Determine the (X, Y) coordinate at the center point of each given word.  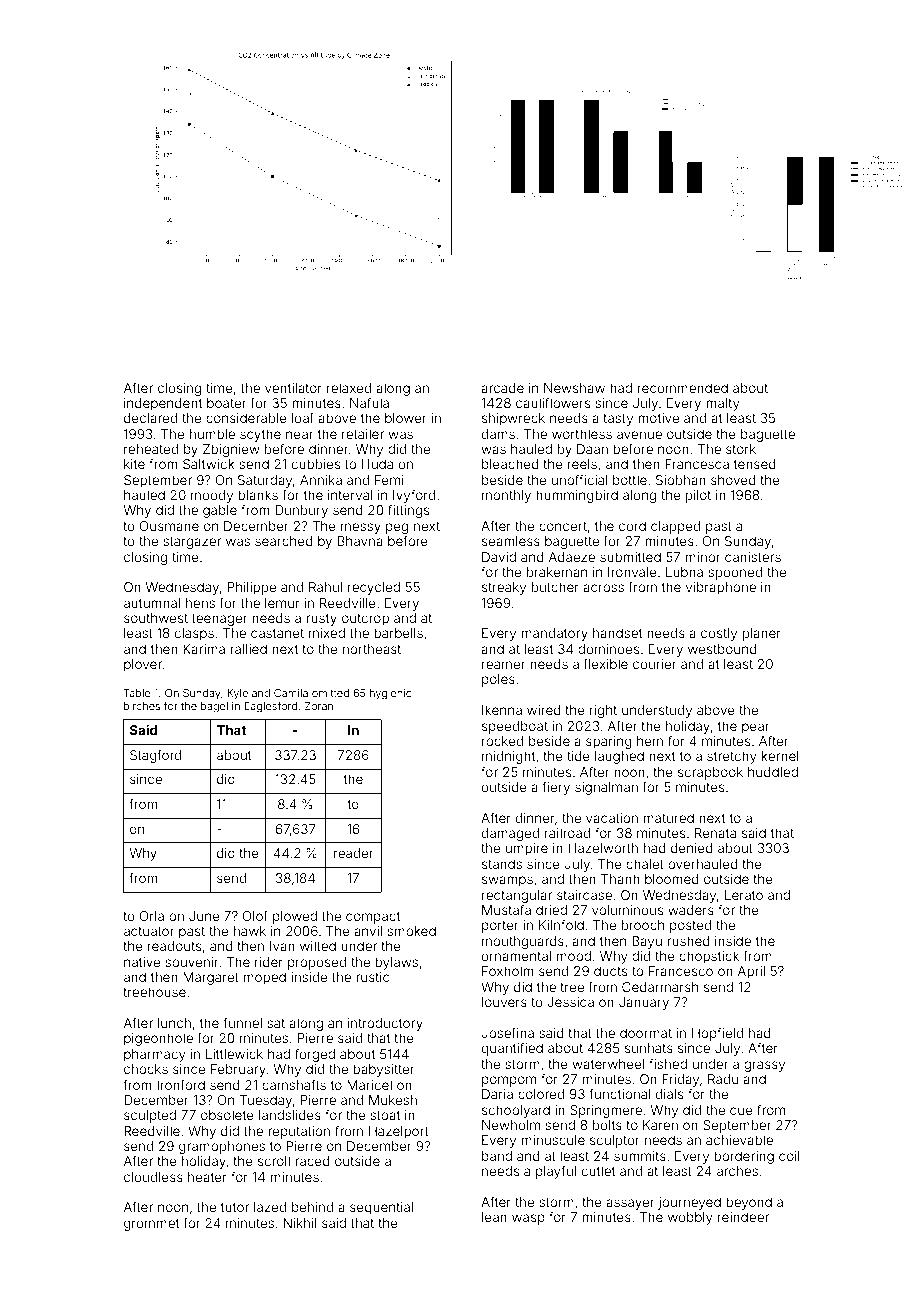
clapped (675, 527)
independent (163, 404)
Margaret (211, 978)
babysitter (383, 1070)
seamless (511, 541)
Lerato (744, 895)
